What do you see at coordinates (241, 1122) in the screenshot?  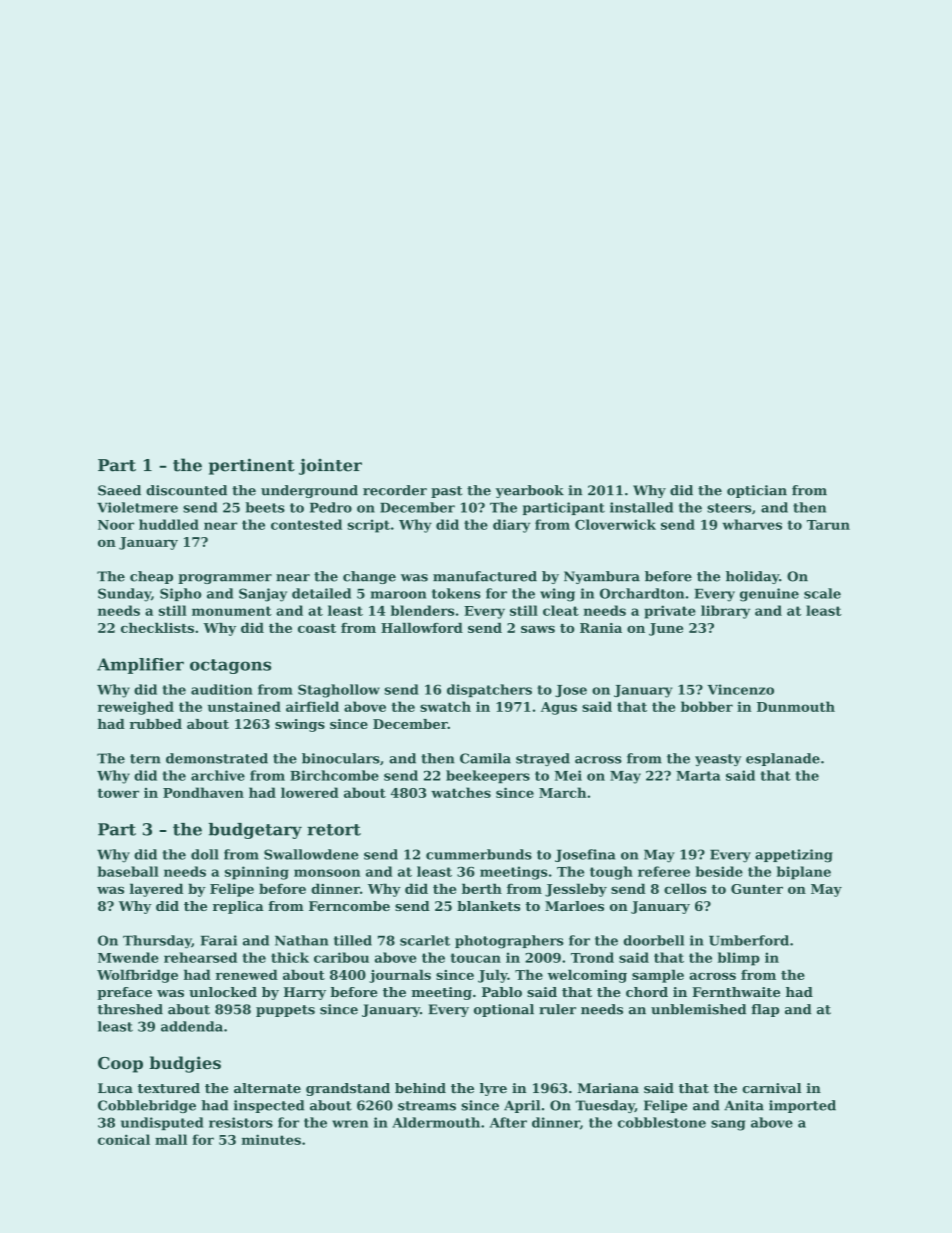 I see `resistors` at bounding box center [241, 1122].
